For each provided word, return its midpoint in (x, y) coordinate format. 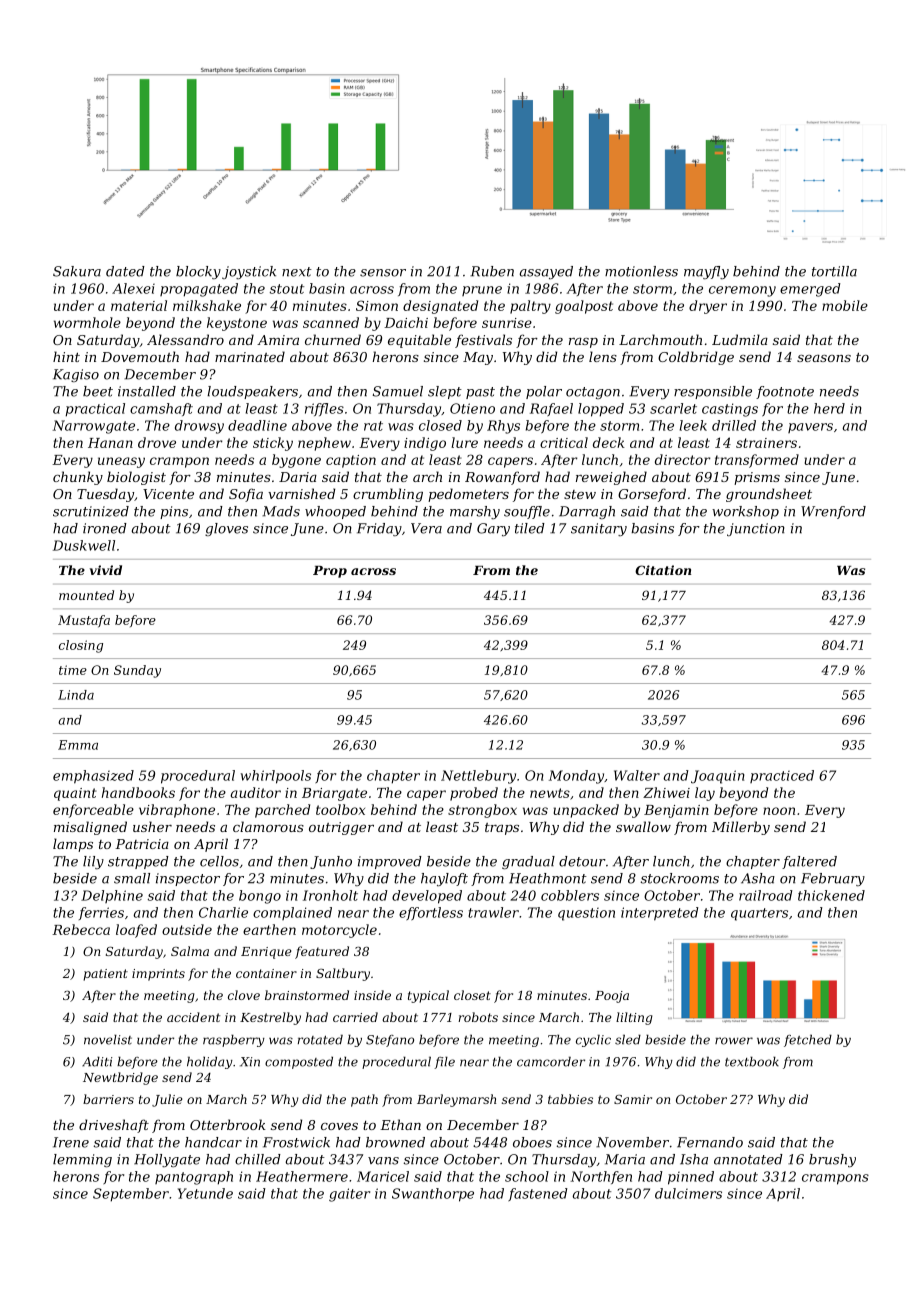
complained (292, 913)
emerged (810, 290)
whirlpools (276, 777)
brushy (832, 1160)
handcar (213, 1142)
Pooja (612, 997)
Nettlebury (478, 777)
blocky (198, 272)
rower (734, 1041)
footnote (785, 392)
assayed (546, 272)
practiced (782, 776)
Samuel (398, 391)
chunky (78, 478)
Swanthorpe (433, 1195)
